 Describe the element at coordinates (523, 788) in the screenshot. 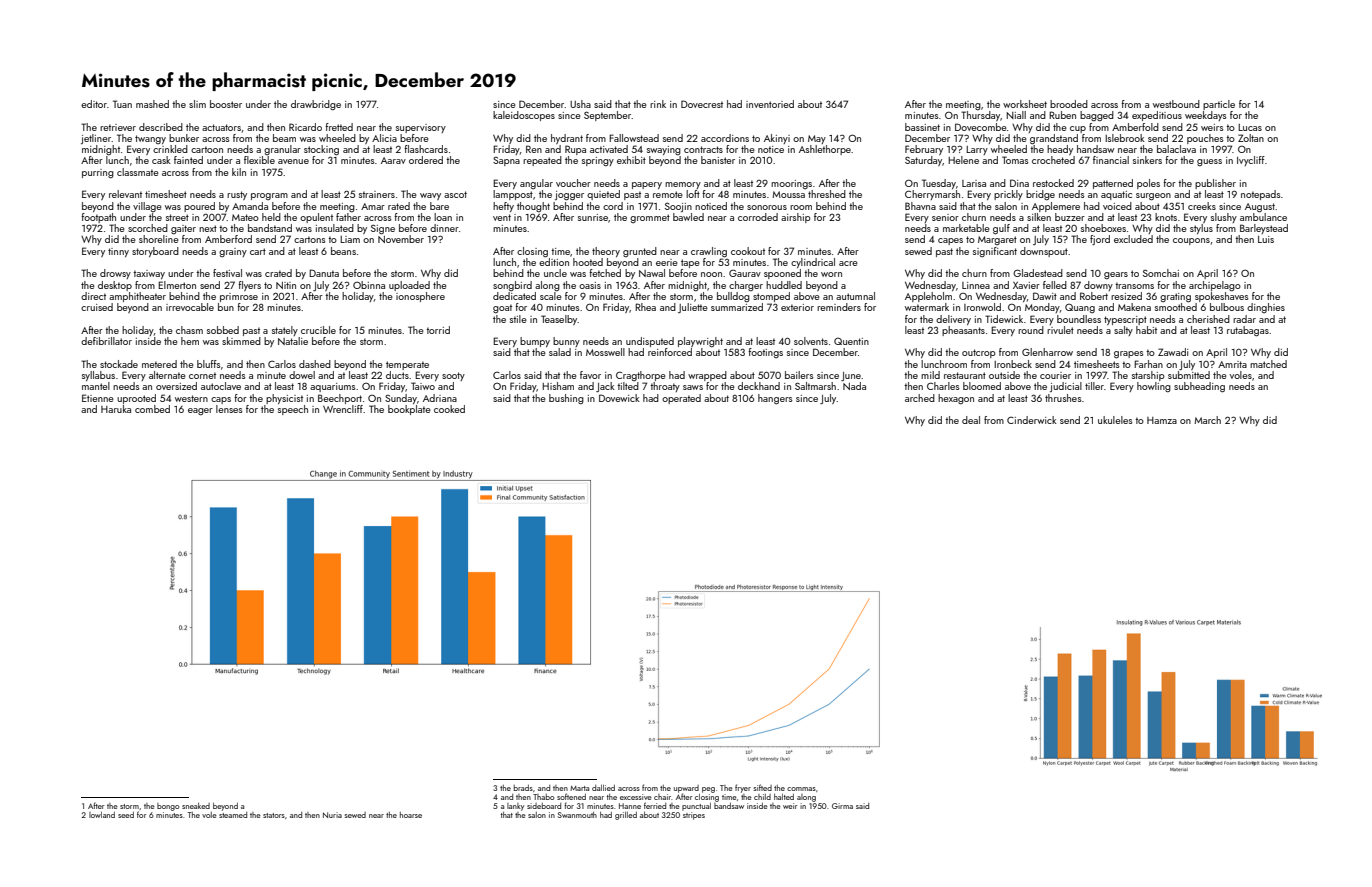

I see `brads` at that location.
